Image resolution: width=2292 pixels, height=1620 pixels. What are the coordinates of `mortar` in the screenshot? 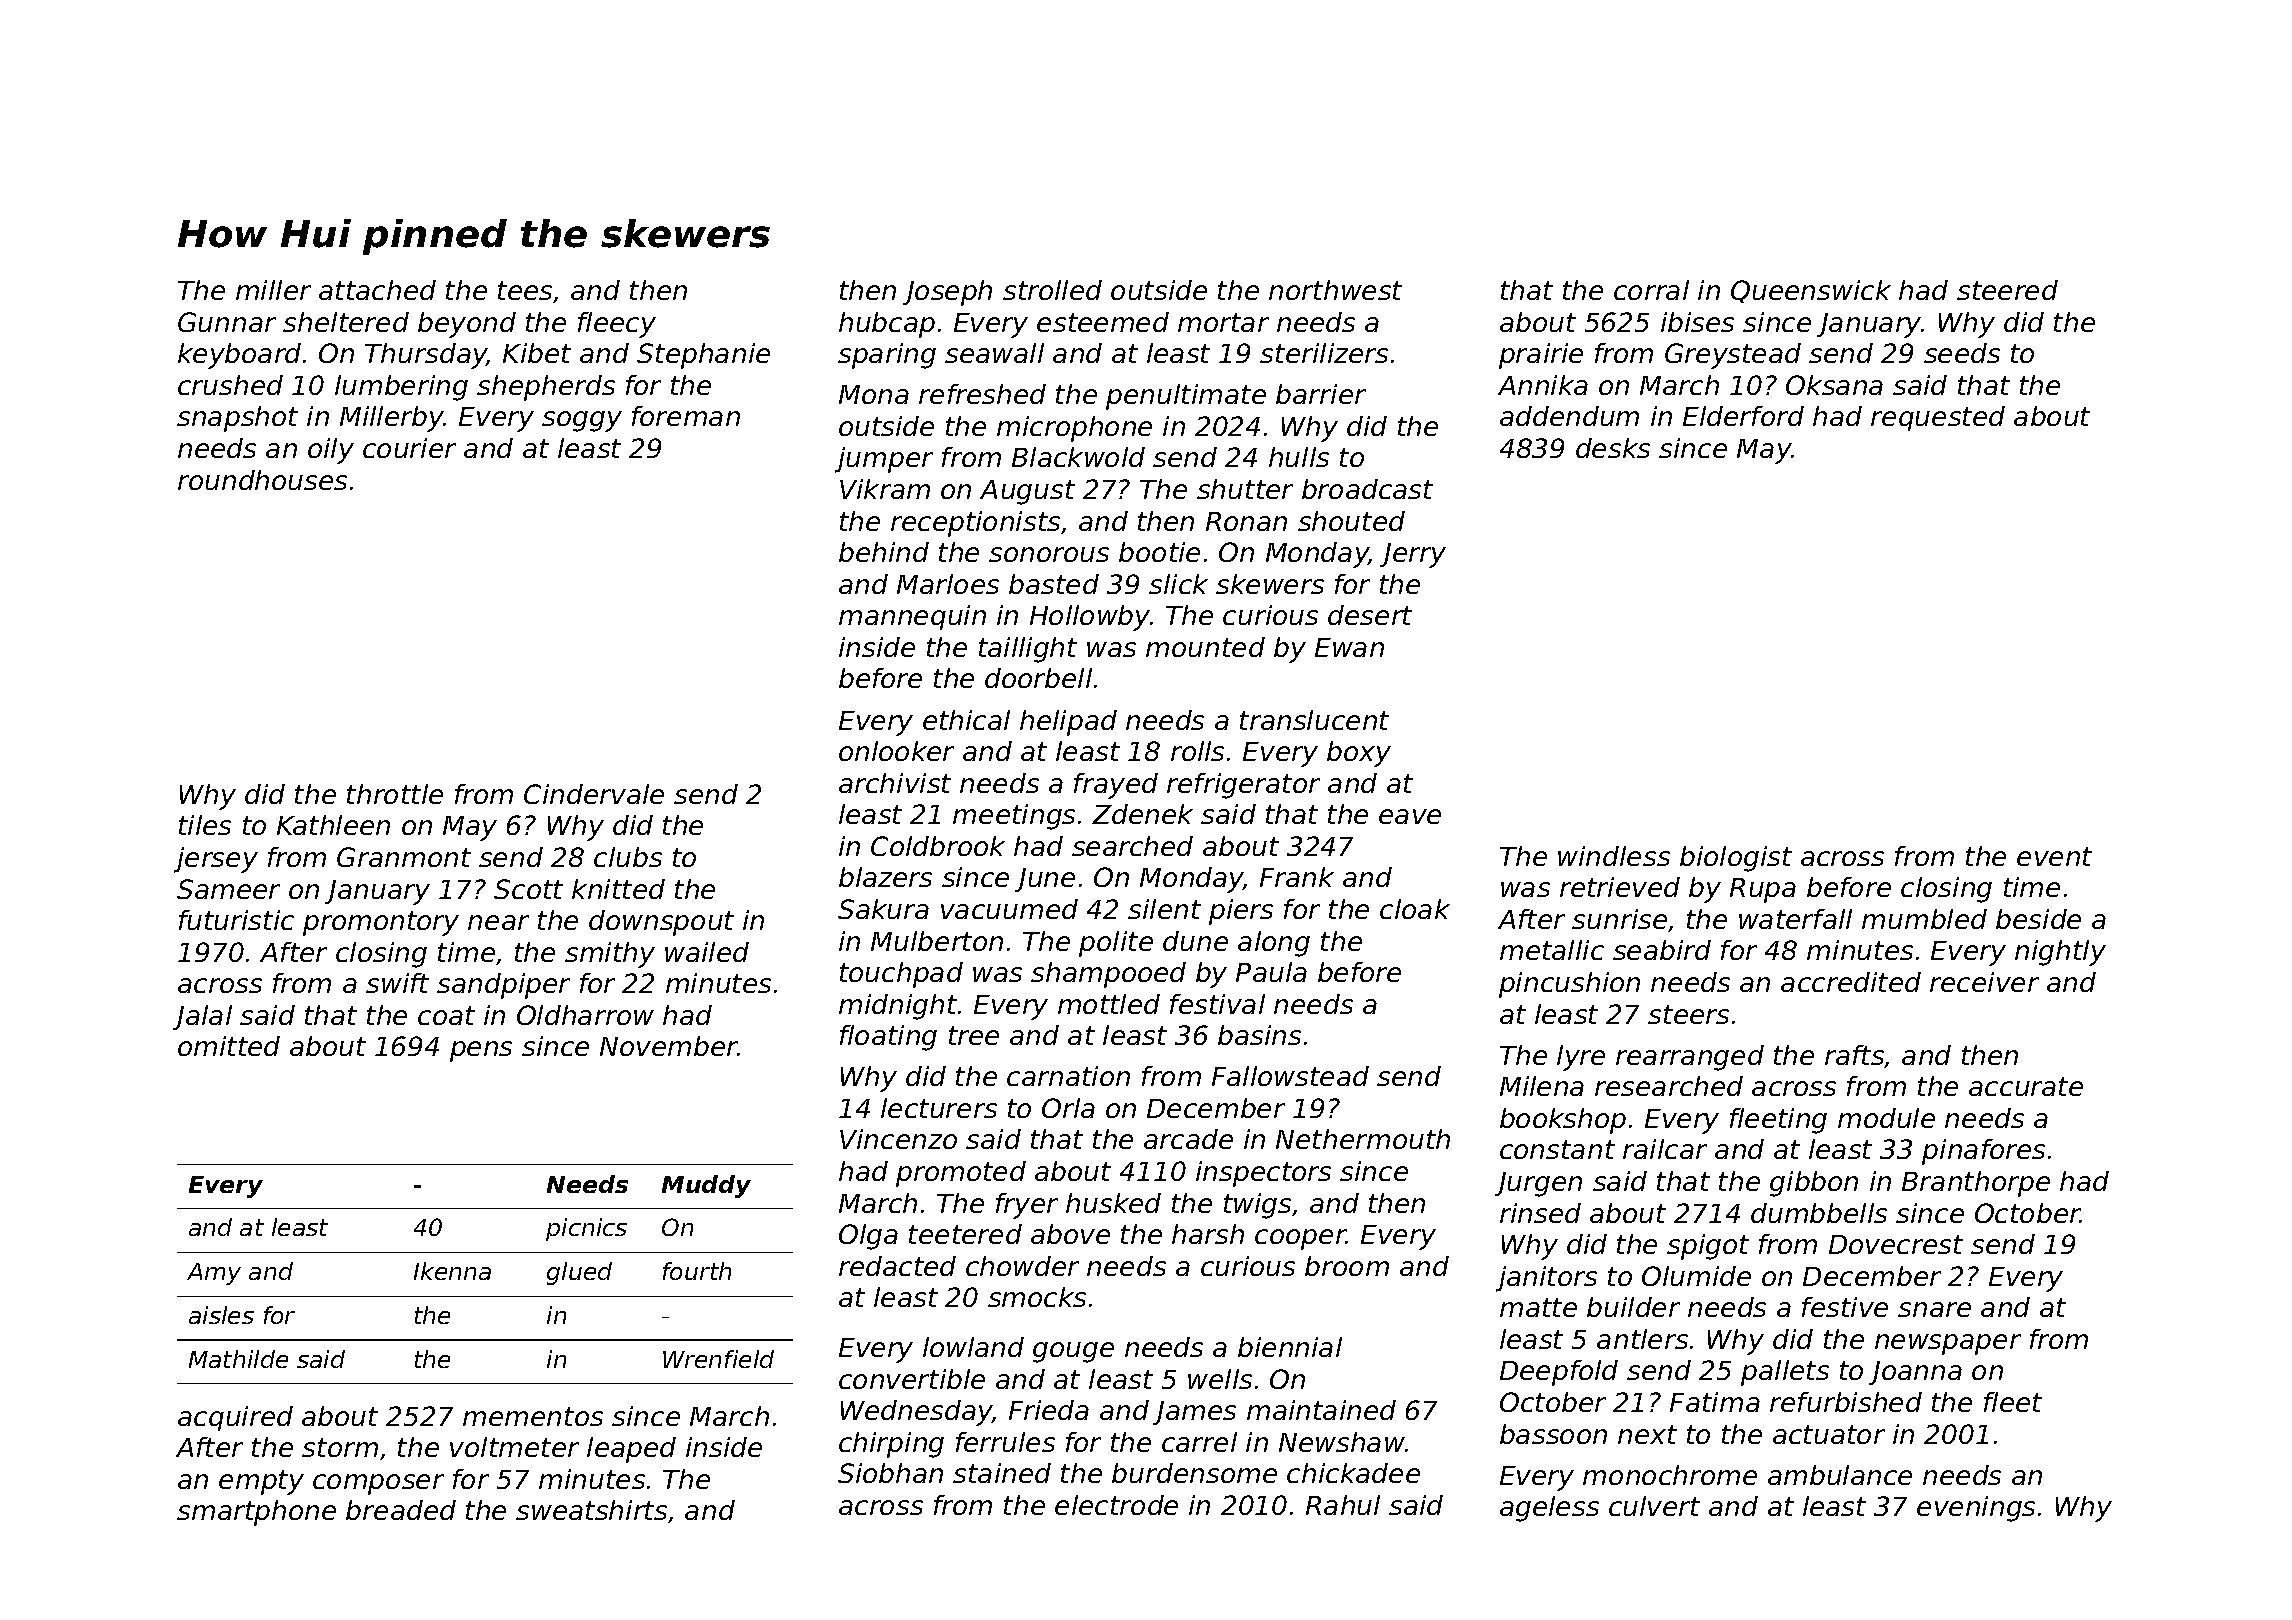 It's located at (1223, 322).
